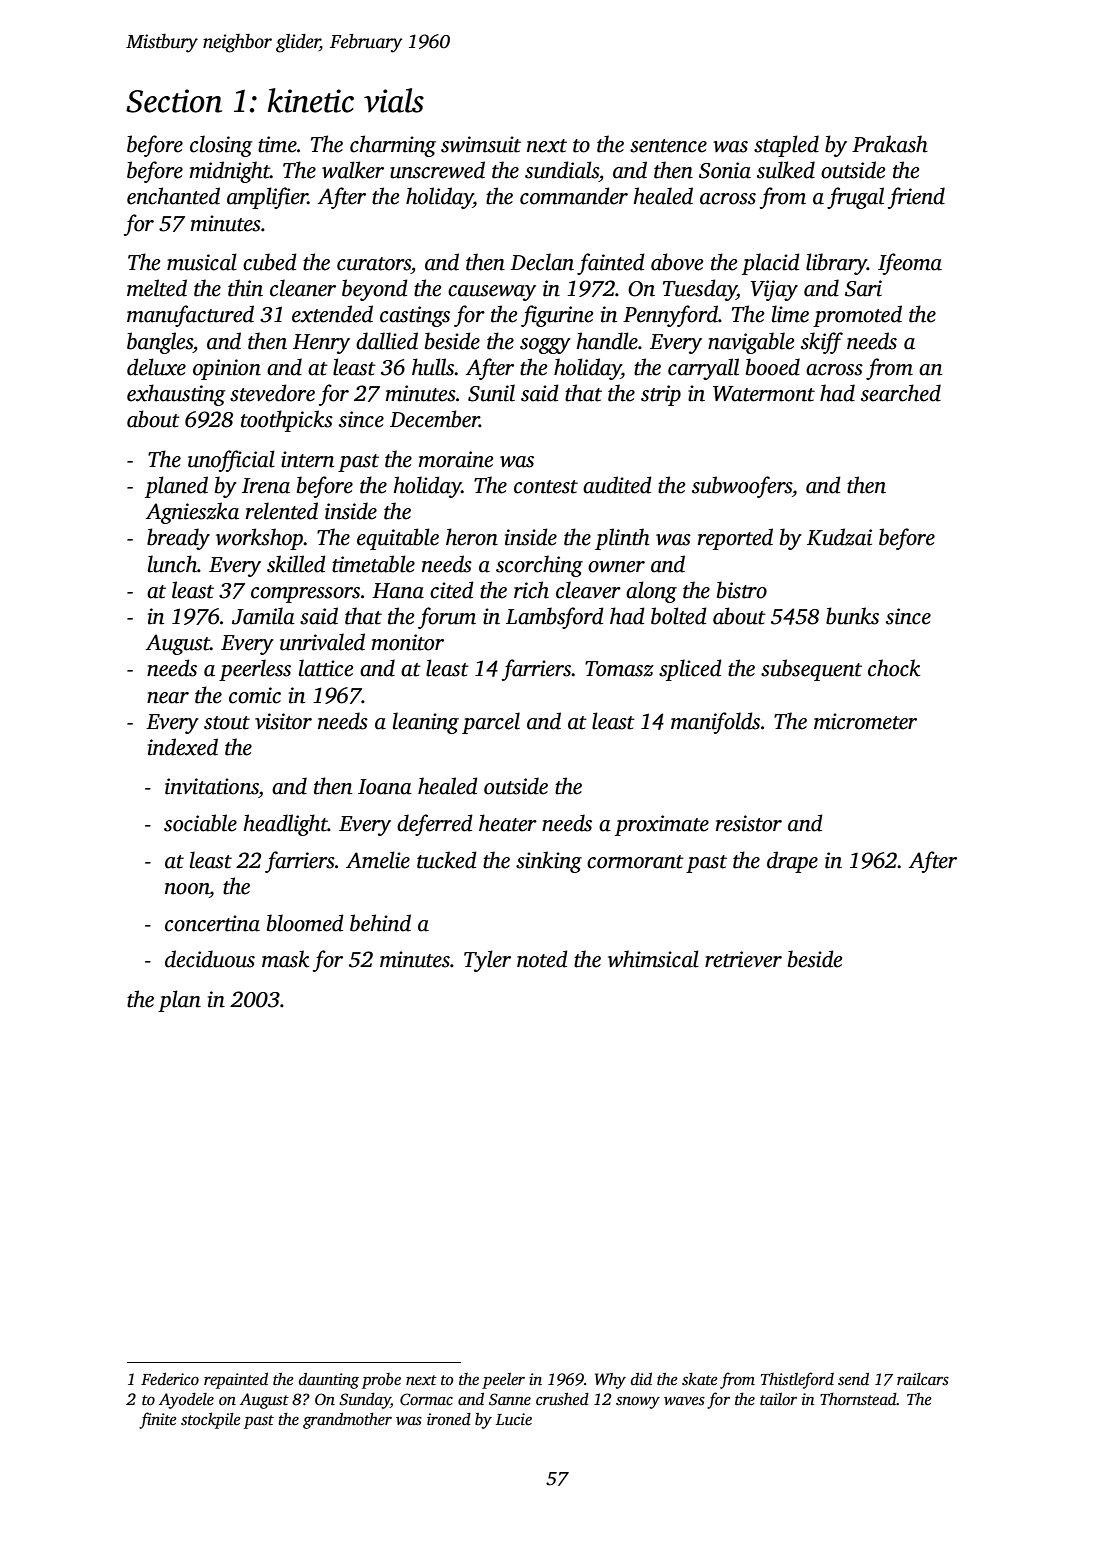  I want to click on sundials, so click(562, 170).
